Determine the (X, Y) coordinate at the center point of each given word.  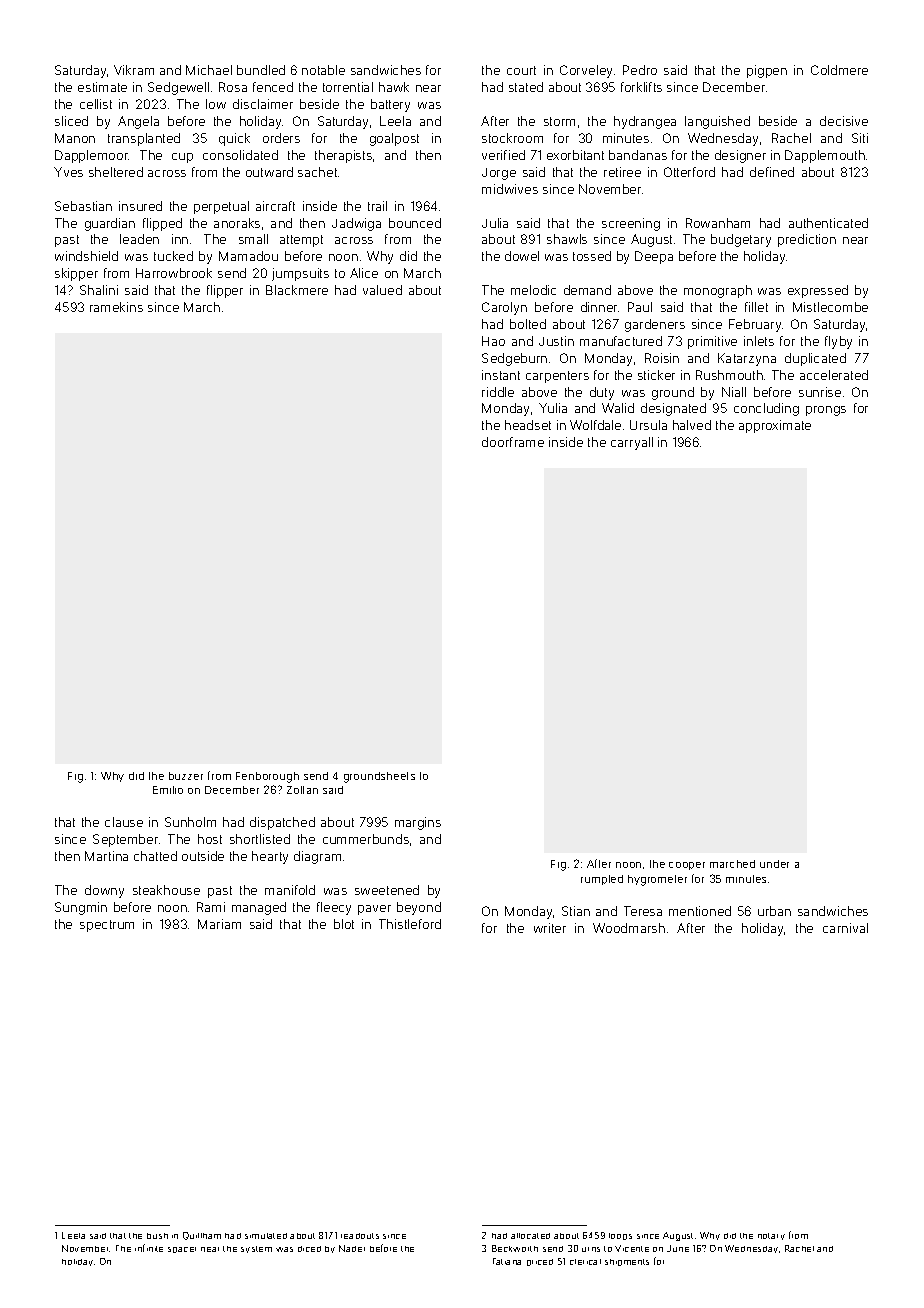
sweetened (387, 890)
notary (771, 1236)
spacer (182, 1250)
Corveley (586, 71)
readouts (360, 1236)
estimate (102, 87)
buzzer (186, 776)
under (774, 864)
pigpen (767, 71)
